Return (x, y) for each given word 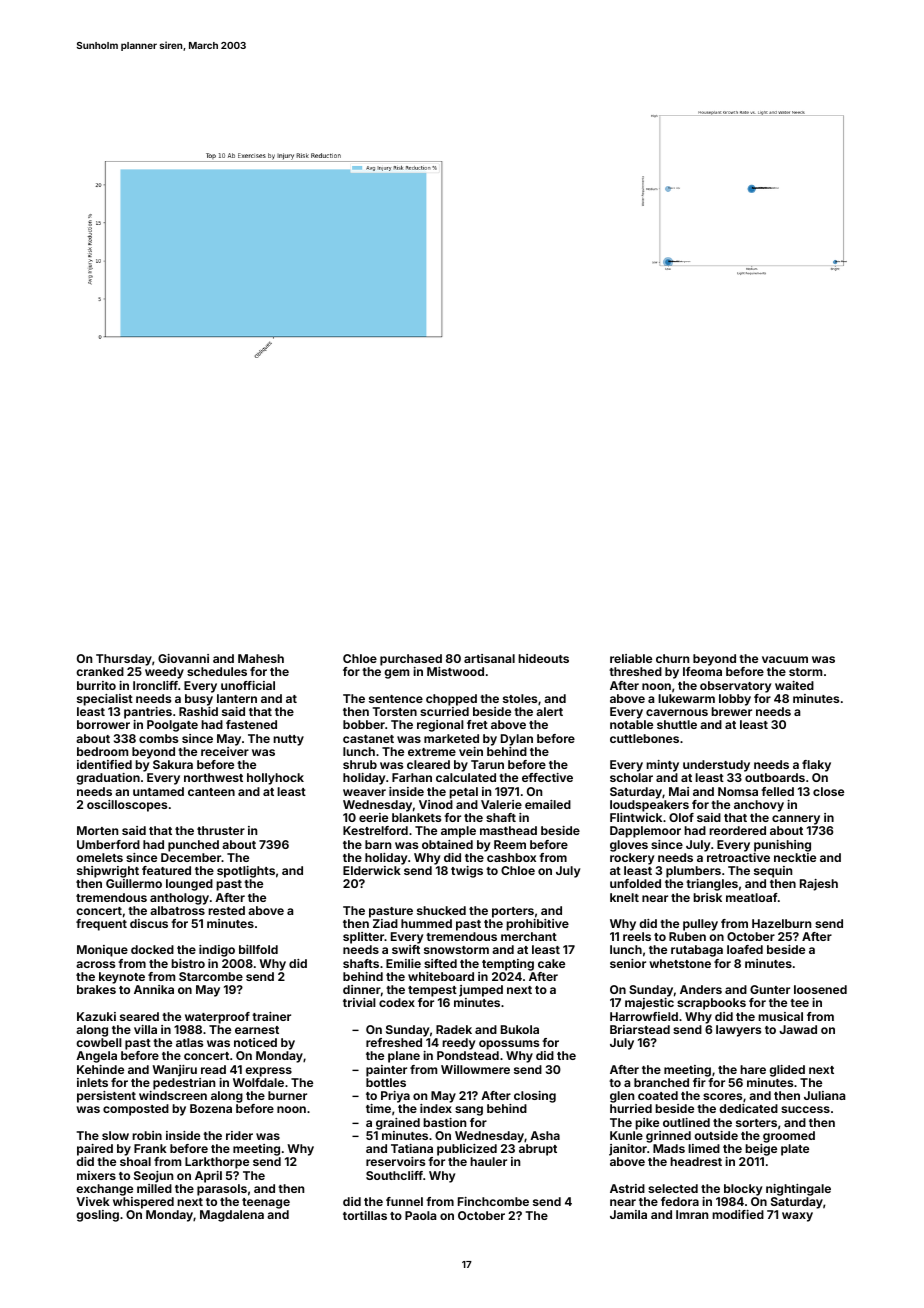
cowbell (99, 1042)
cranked (100, 671)
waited (794, 685)
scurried (444, 711)
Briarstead (640, 1029)
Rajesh (819, 885)
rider (239, 1135)
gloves (629, 846)
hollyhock (275, 779)
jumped (481, 991)
